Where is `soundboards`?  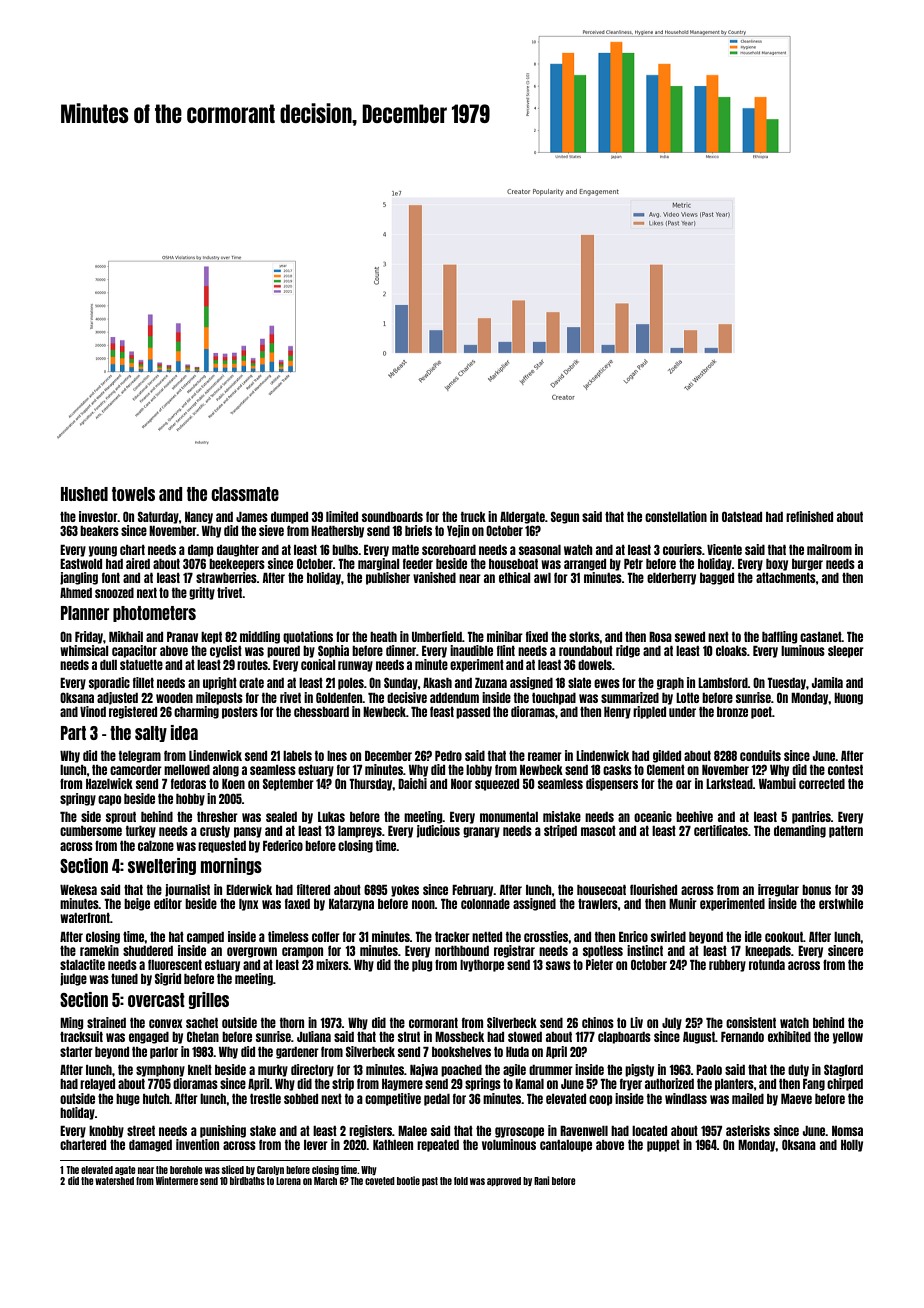
soundboards is located at coordinates (392, 517).
